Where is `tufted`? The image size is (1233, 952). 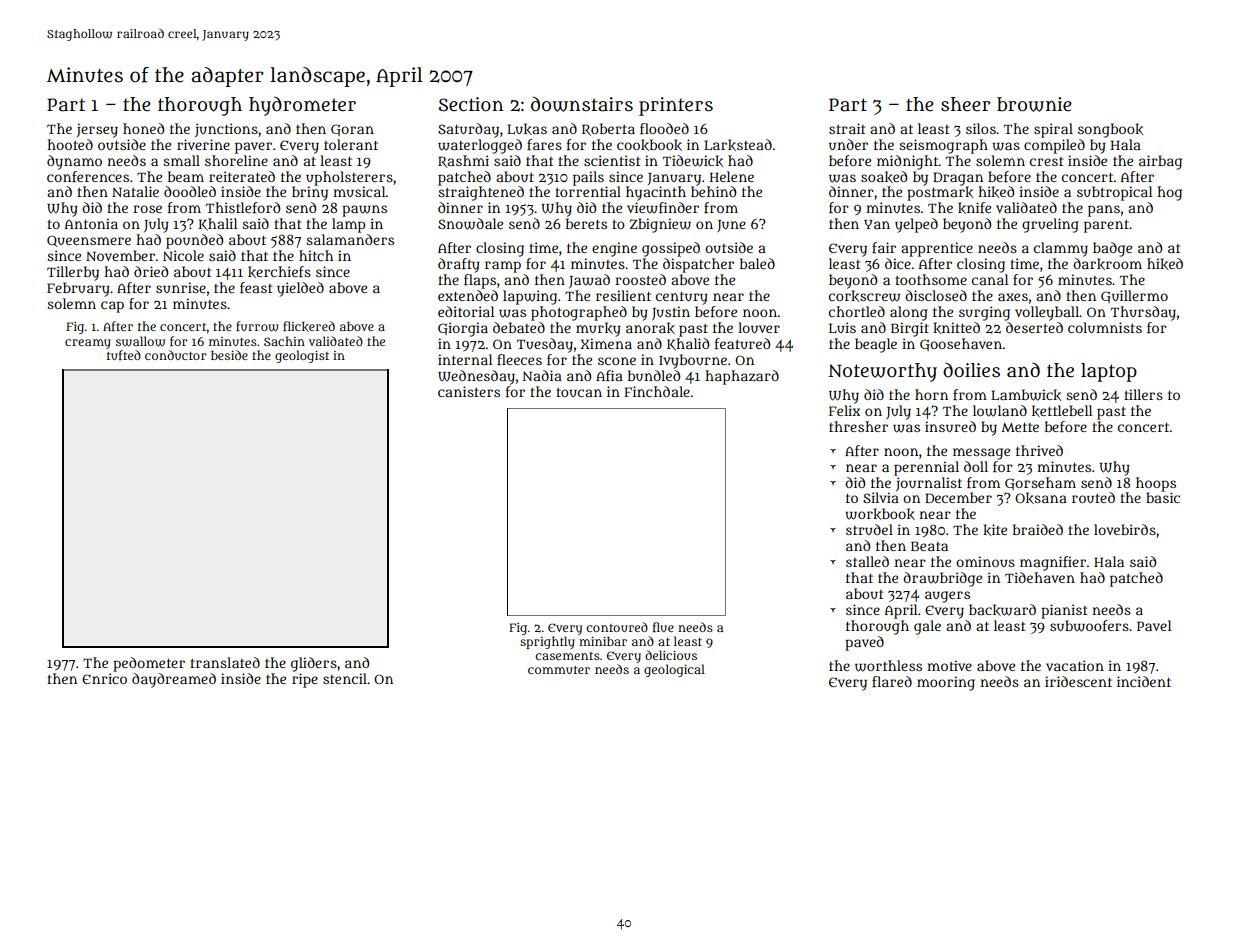
tufted is located at coordinates (124, 355).
